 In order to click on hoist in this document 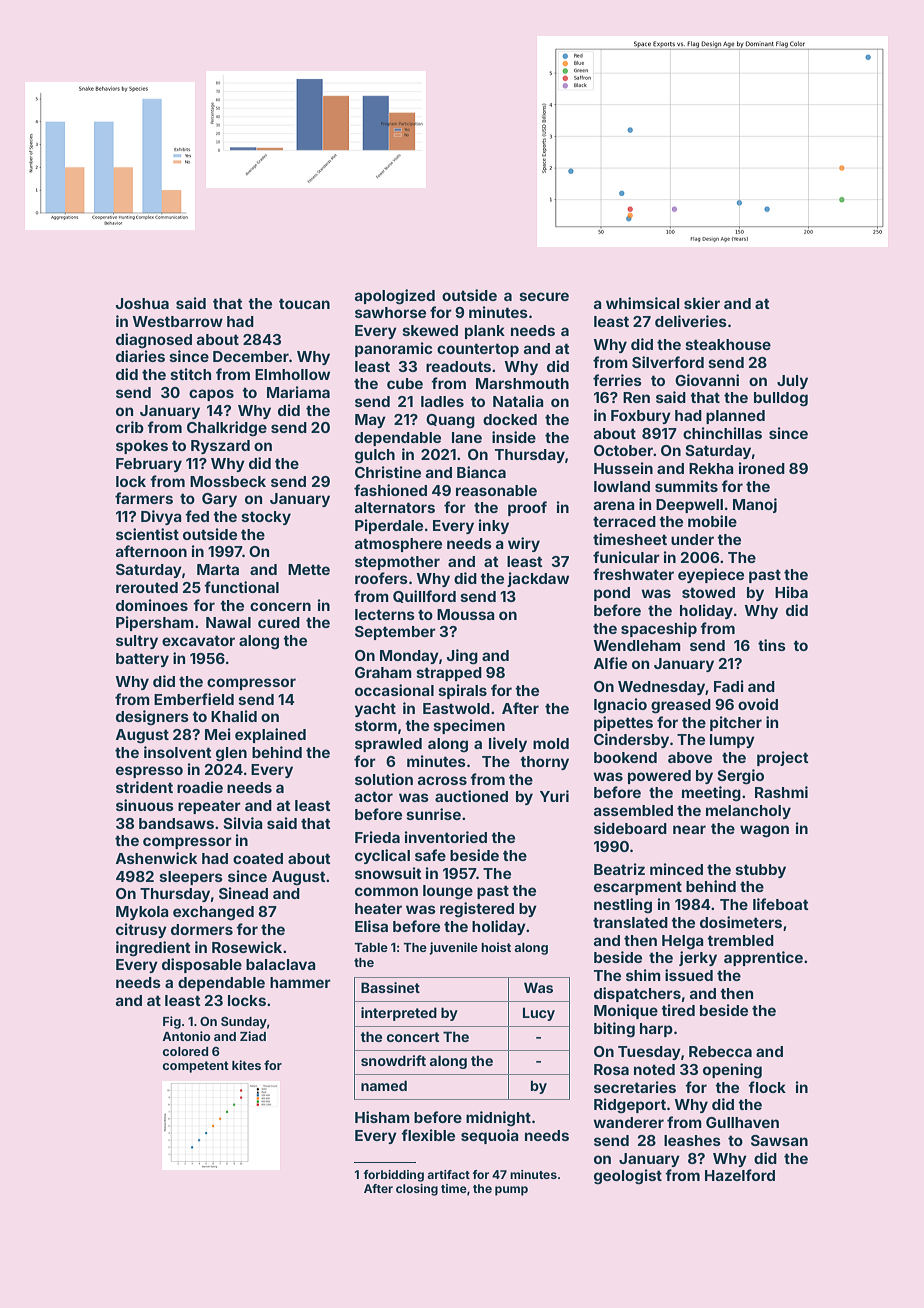, I will do `click(496, 947)`.
